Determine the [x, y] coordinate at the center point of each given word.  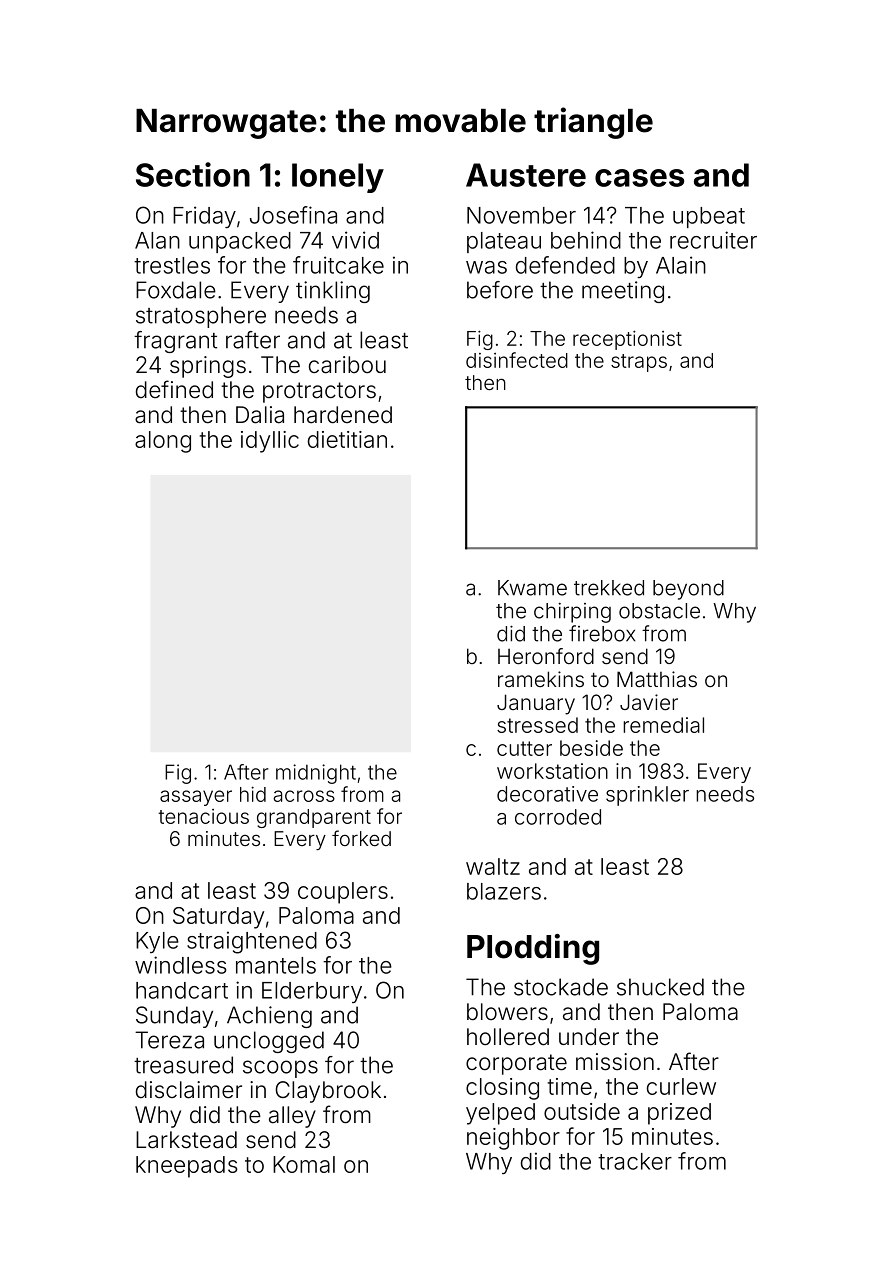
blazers [504, 891]
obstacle [659, 611]
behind [586, 240]
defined [174, 389]
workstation [552, 771]
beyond [688, 590]
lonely [338, 178]
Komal [304, 1164]
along [163, 442]
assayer [196, 798]
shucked [660, 987]
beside [591, 748]
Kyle [157, 942]
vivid [355, 240]
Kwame [532, 588]
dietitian [347, 439]
